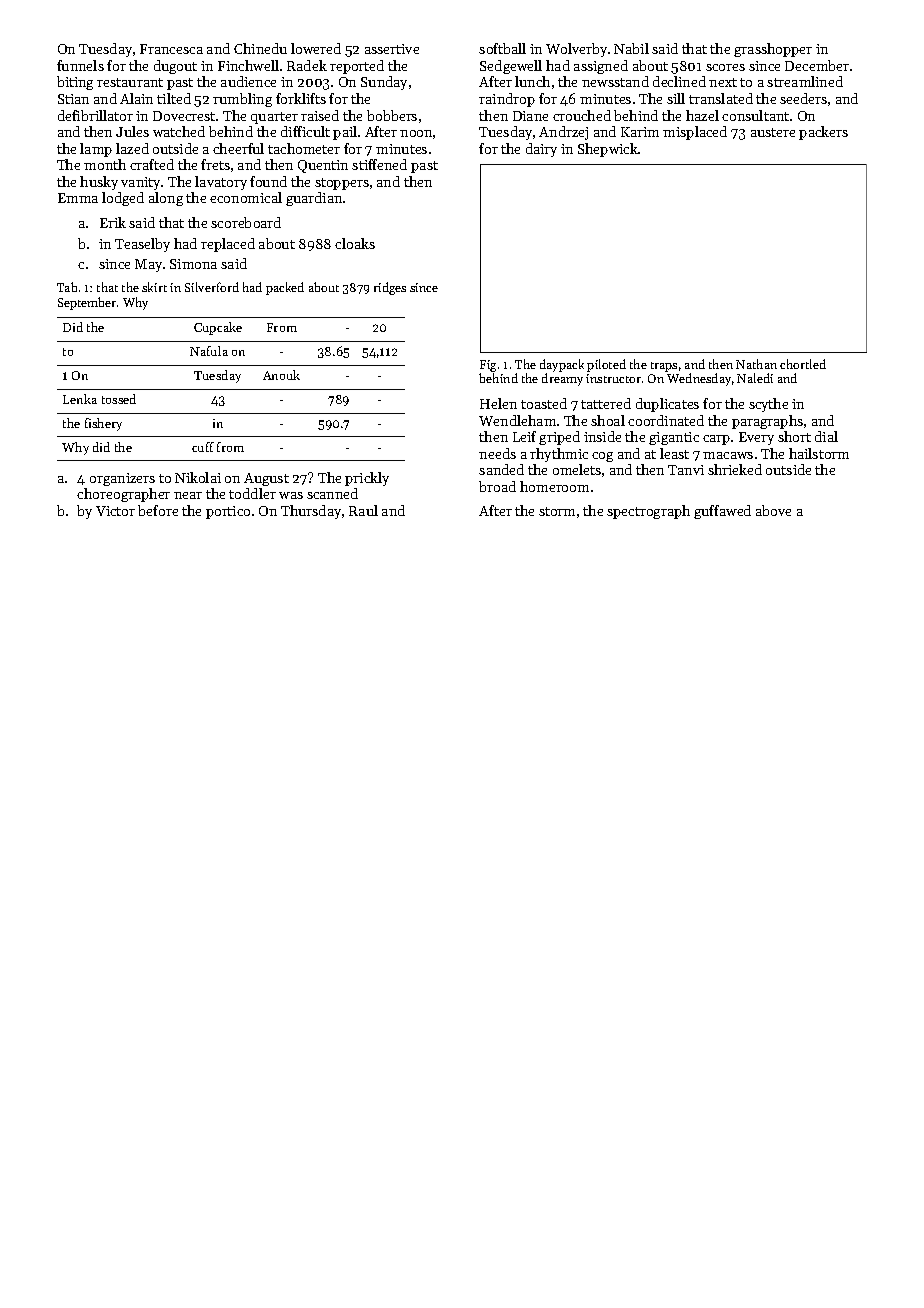 The height and width of the screenshot is (1308, 924). Describe the element at coordinates (142, 245) in the screenshot. I see `Teaselby` at that location.
